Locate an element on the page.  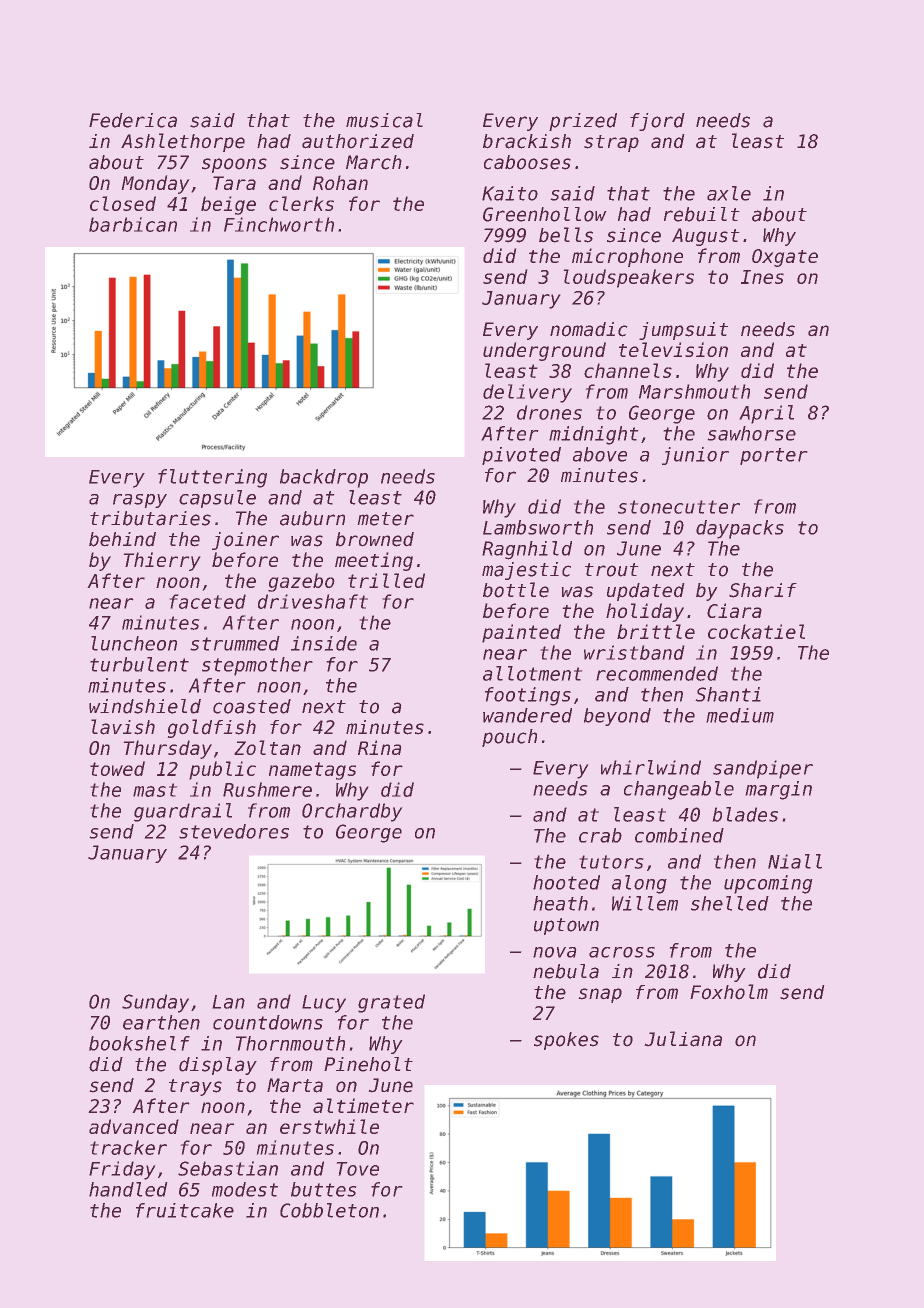
fruitcake is located at coordinates (185, 1210).
